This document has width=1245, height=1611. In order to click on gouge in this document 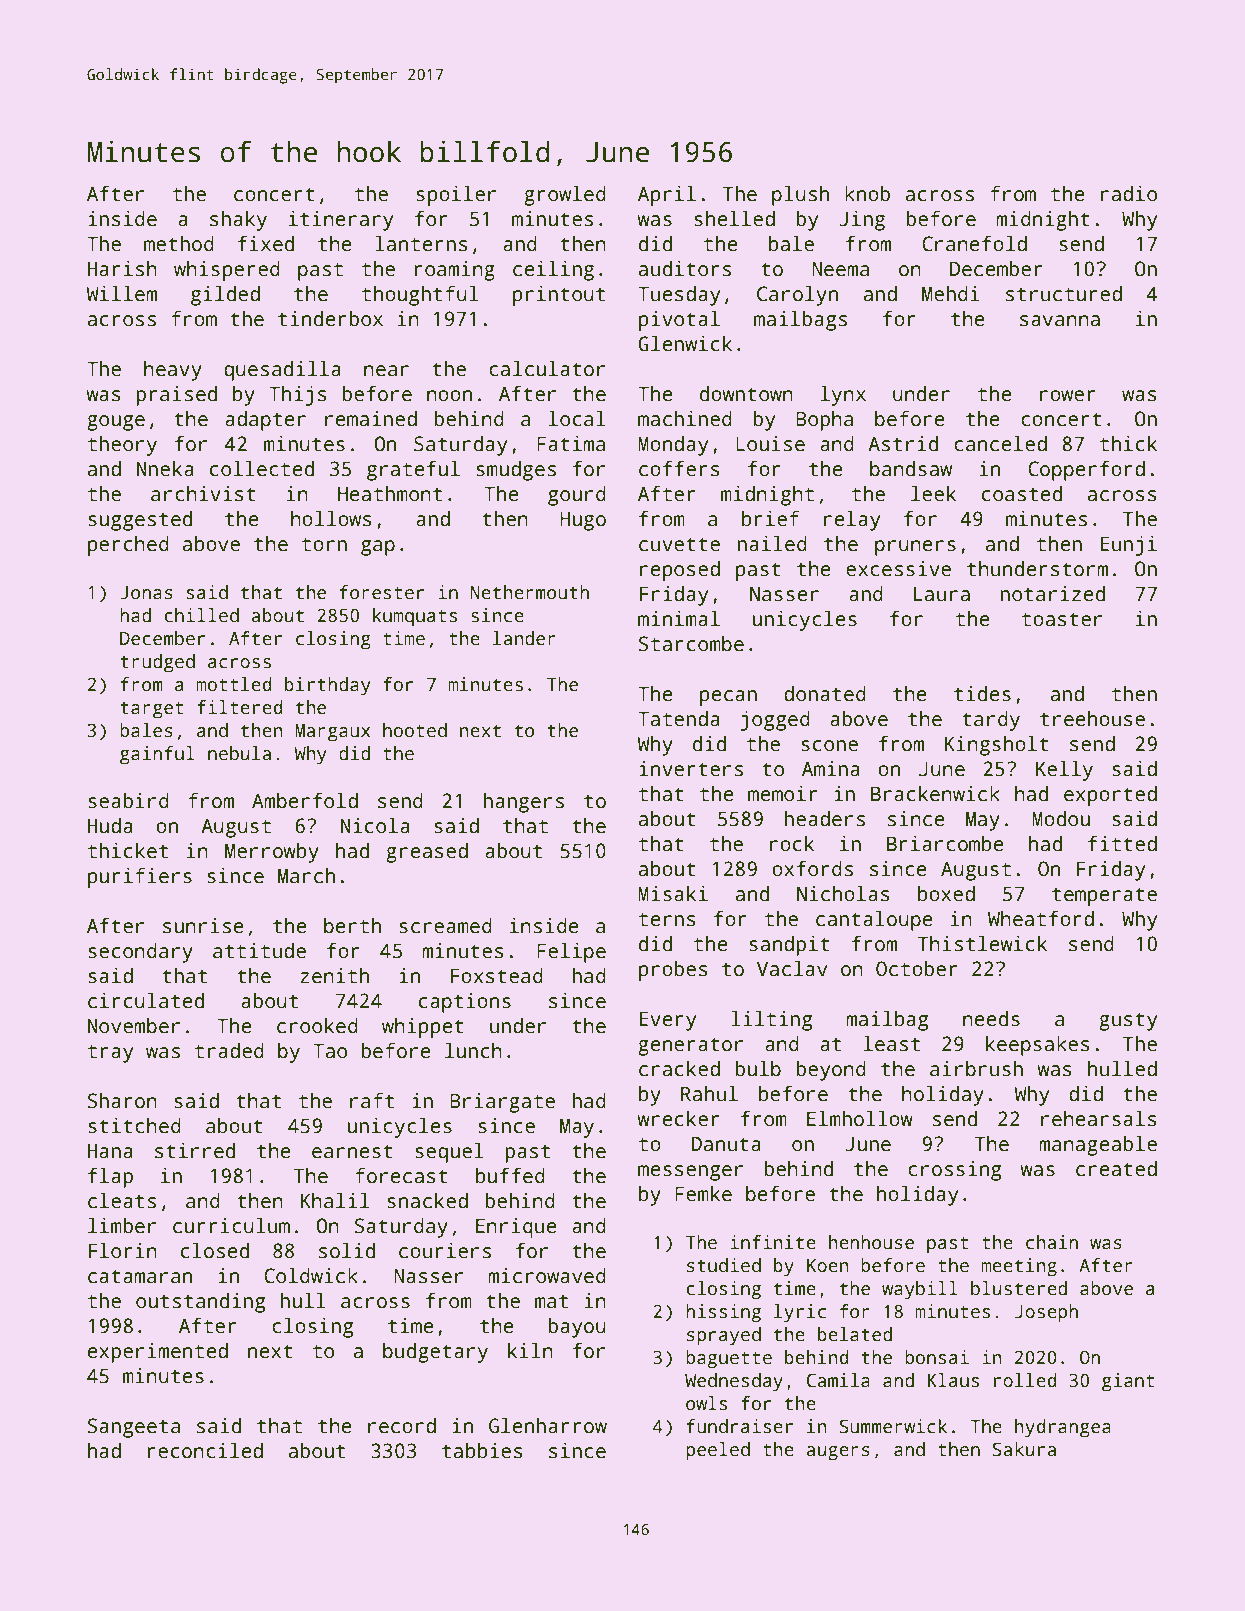, I will do `click(116, 423)`.
